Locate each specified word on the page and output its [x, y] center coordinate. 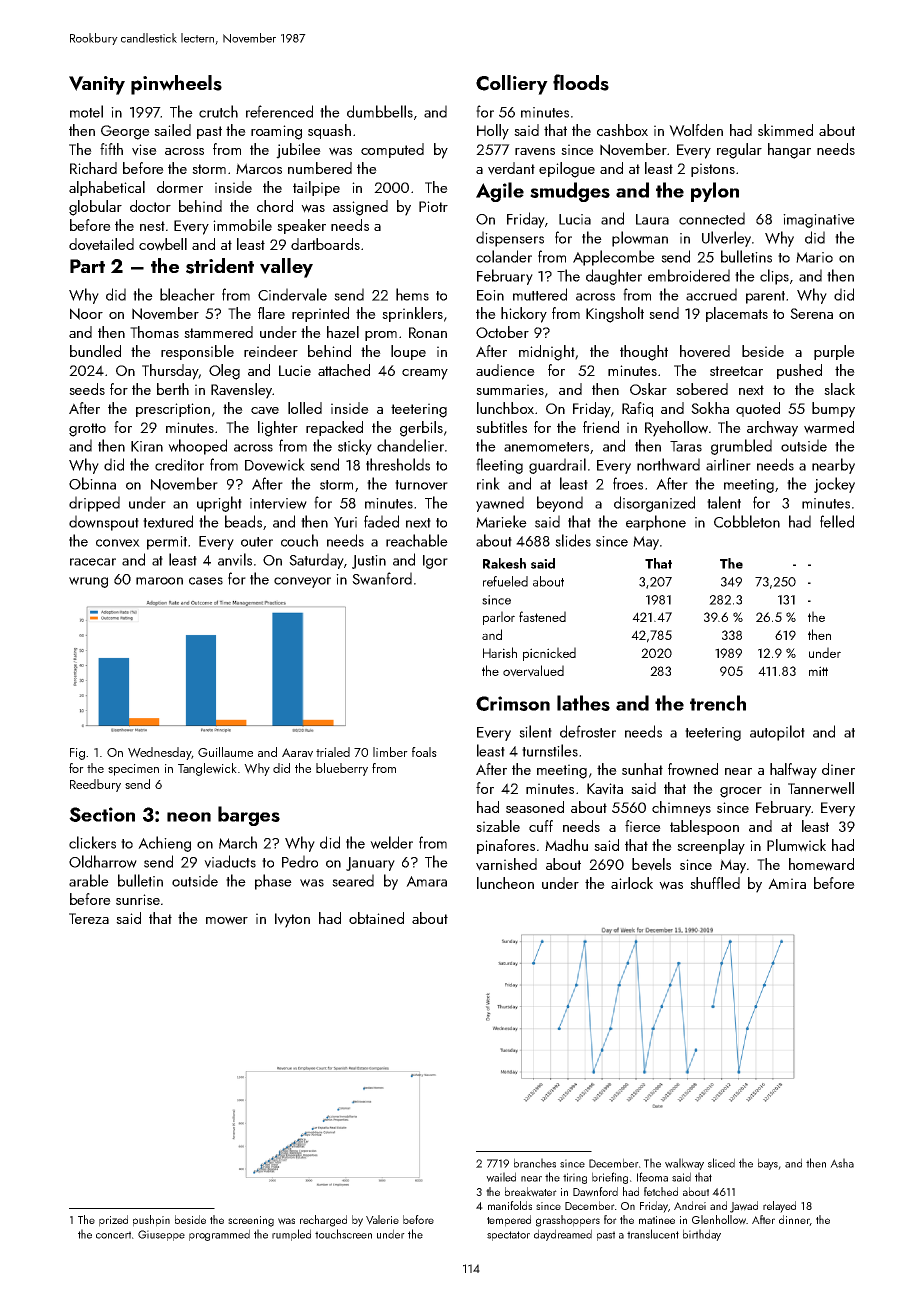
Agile [500, 192]
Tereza [89, 918]
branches [535, 1163]
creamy [425, 374]
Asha [842, 1163]
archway [772, 429]
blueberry [342, 769]
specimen [133, 770]
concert [113, 1235]
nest [152, 226]
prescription [173, 410]
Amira [787, 883]
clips [774, 277]
